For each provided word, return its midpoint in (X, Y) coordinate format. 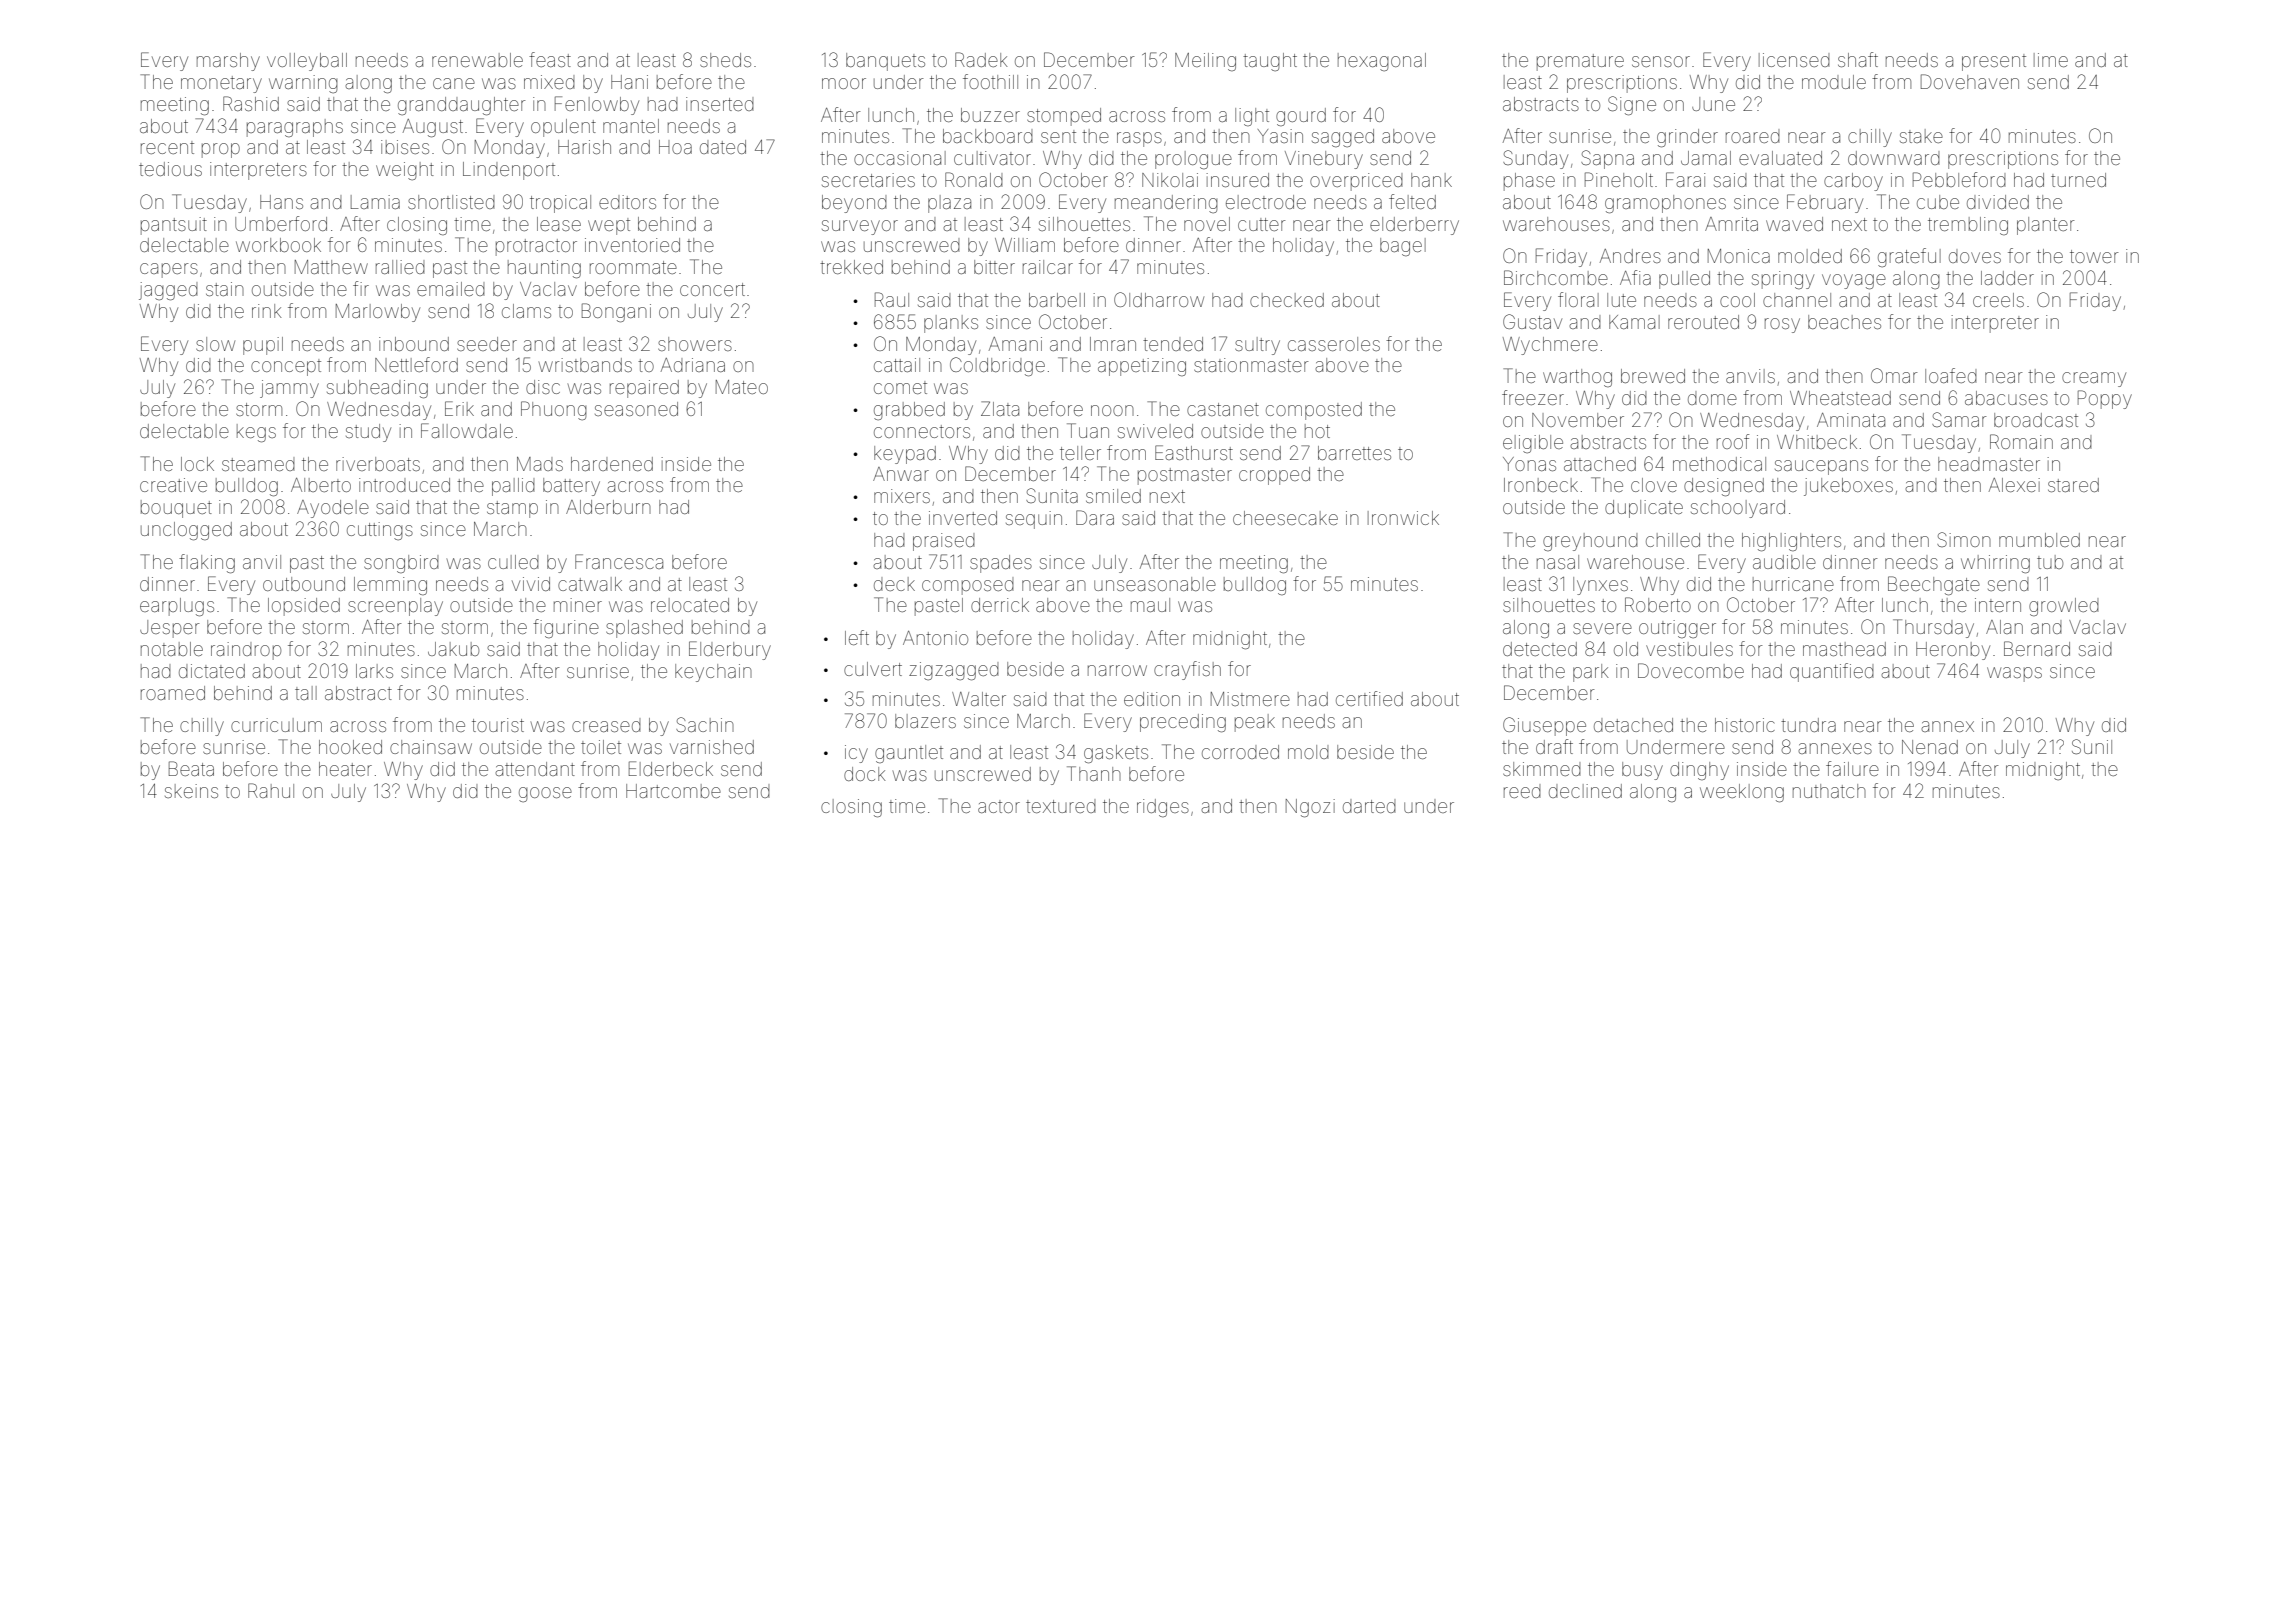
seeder (487, 344)
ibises (405, 147)
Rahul (271, 790)
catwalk (590, 584)
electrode (1266, 202)
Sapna (1607, 159)
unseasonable (1155, 584)
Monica (1739, 256)
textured (1061, 806)
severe (1602, 628)
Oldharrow (1159, 299)
